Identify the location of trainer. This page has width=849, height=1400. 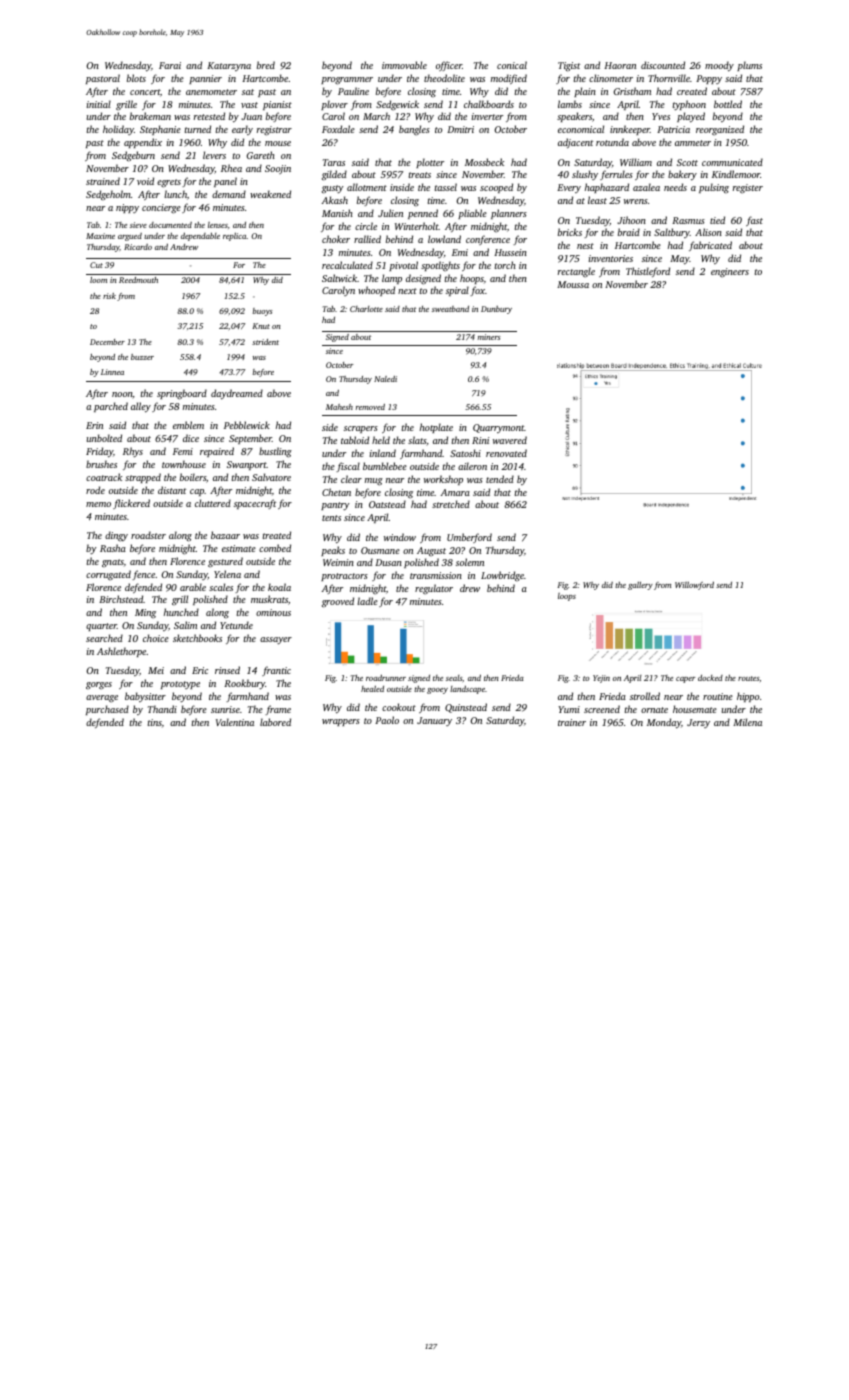
(572, 722).
